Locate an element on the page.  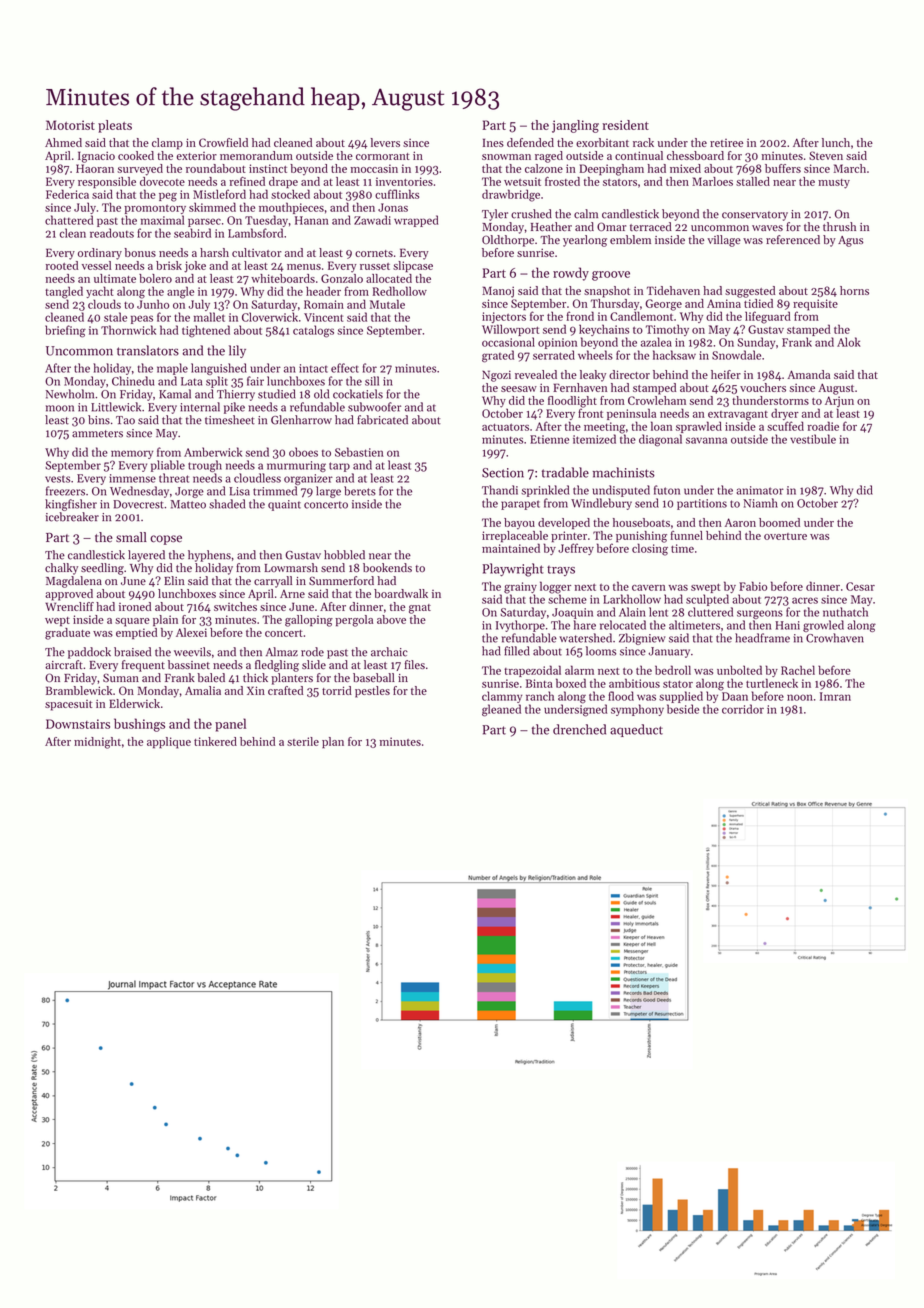
ammeters is located at coordinates (97, 434).
